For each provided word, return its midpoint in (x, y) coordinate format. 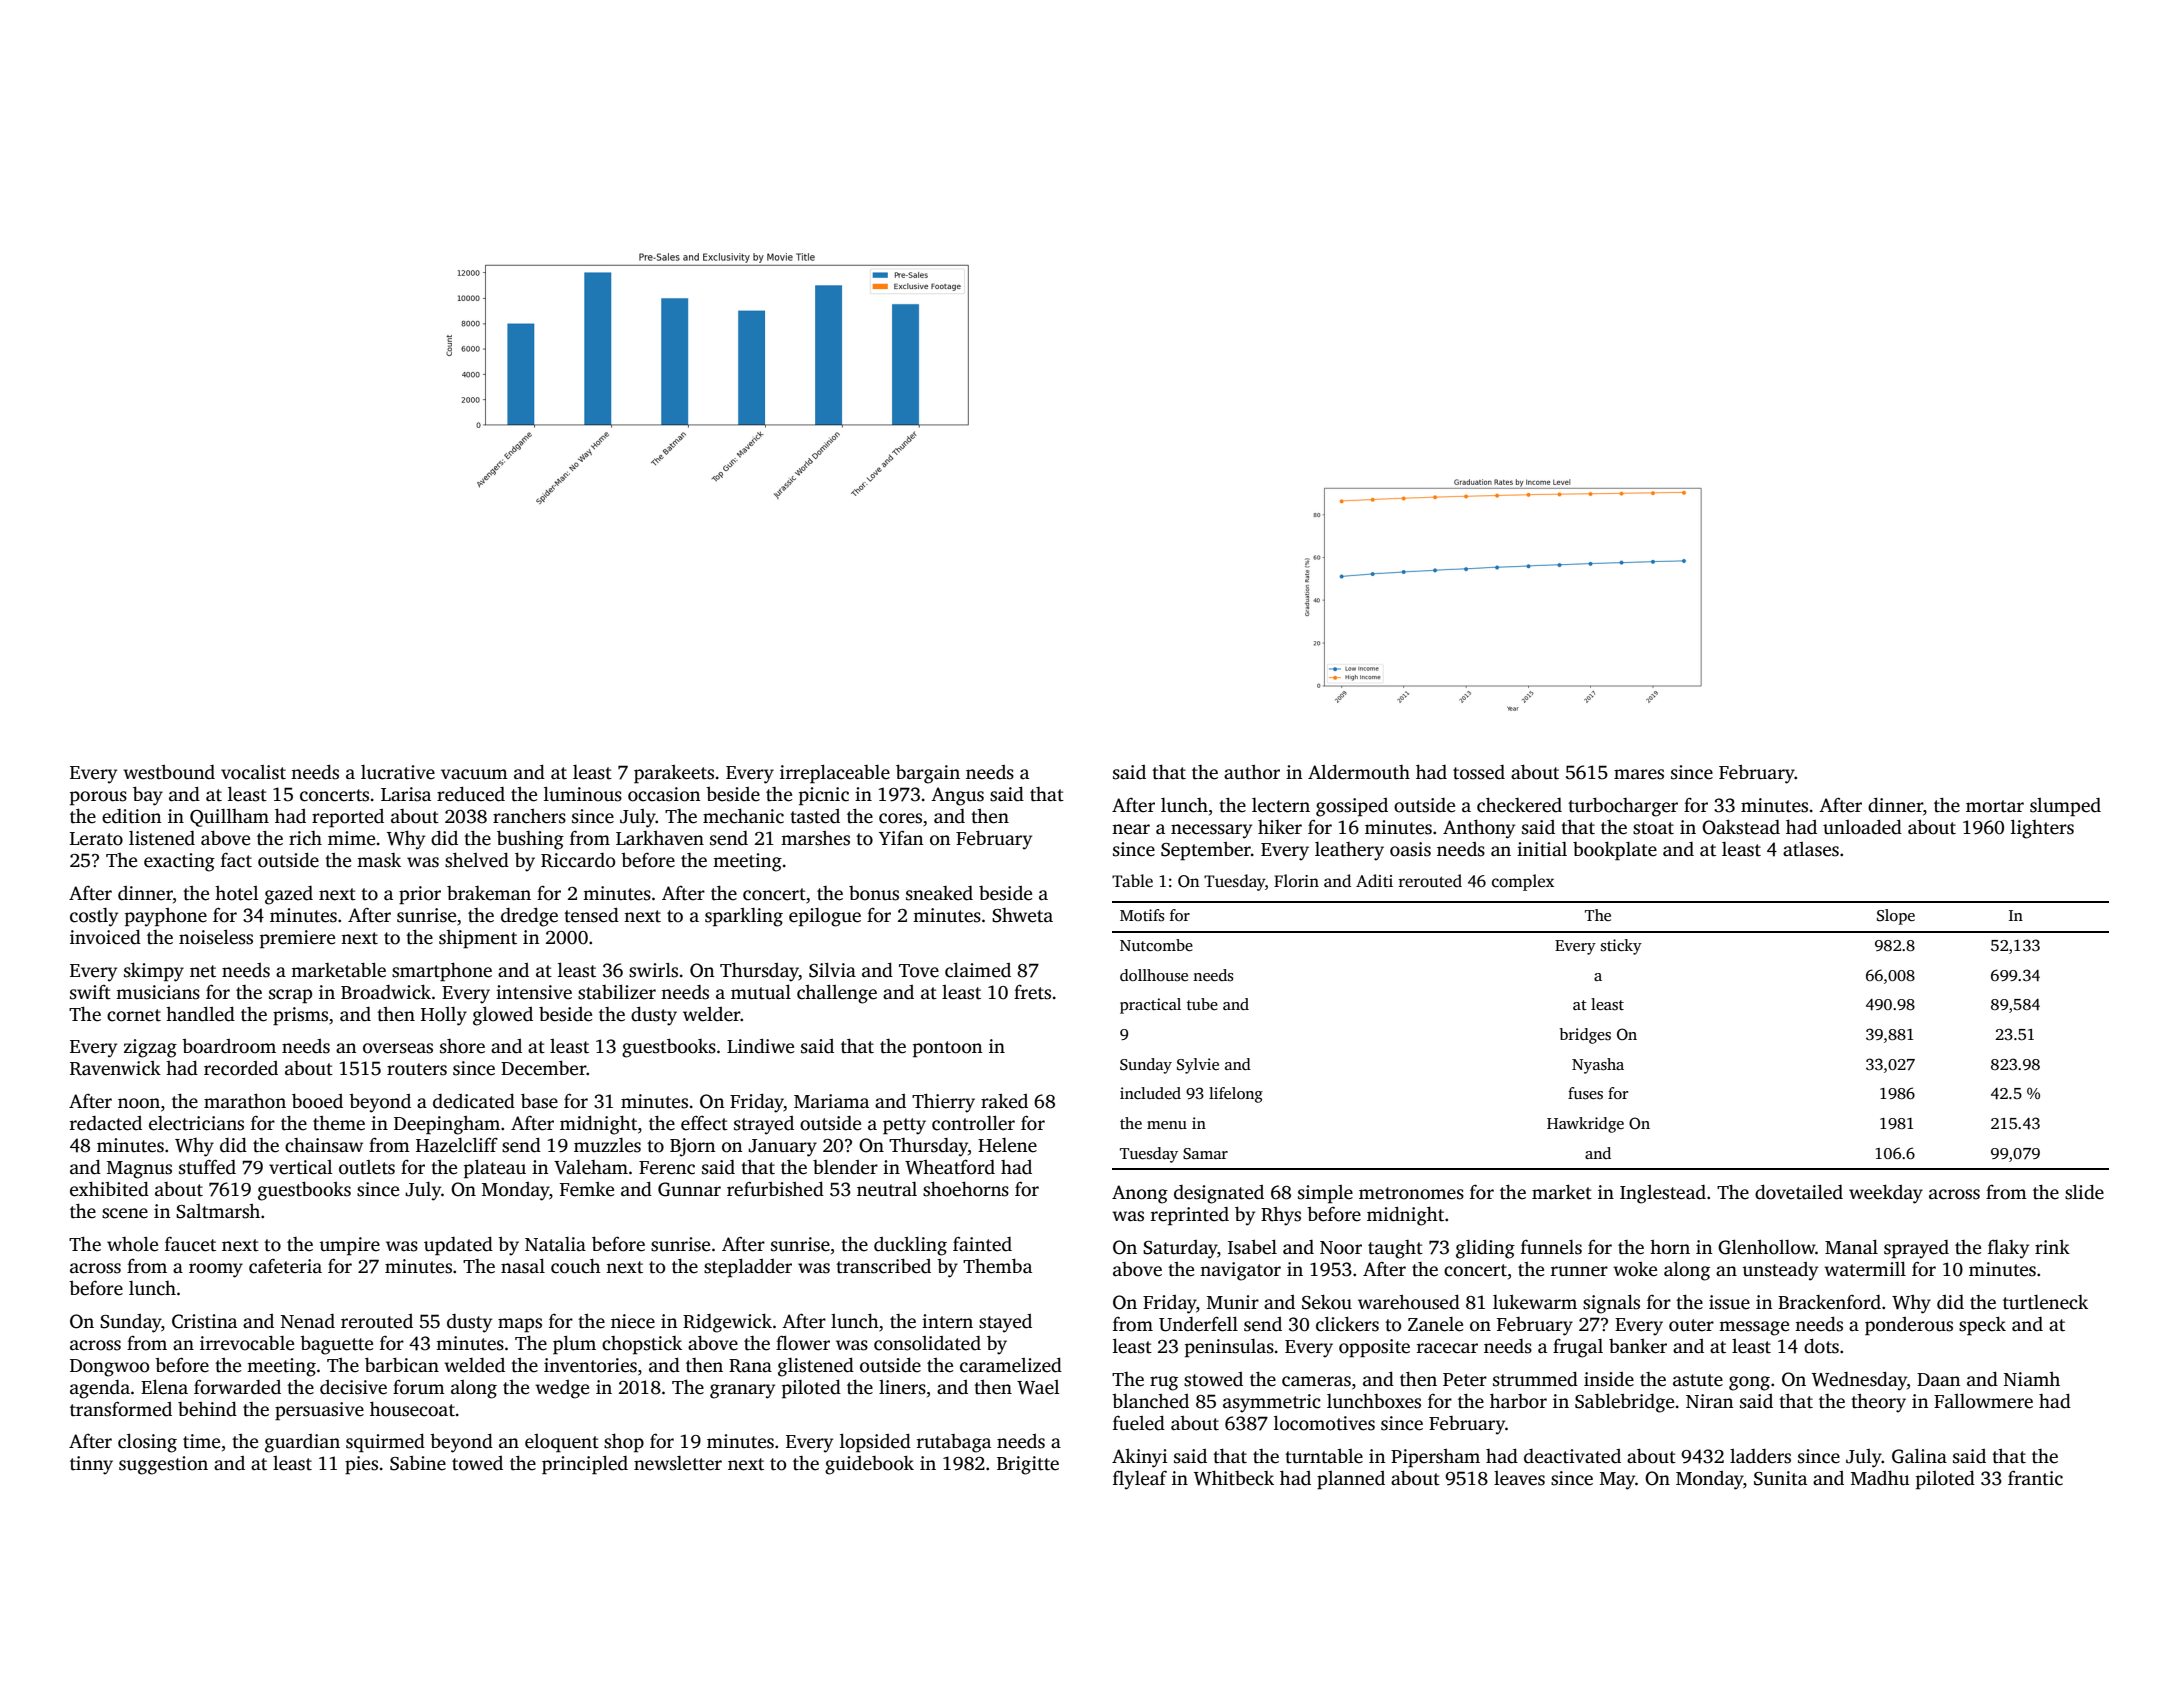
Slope (1896, 917)
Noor (1341, 1248)
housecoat (412, 1409)
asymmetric (1272, 1403)
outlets (367, 1167)
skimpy (154, 972)
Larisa (406, 794)
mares (1639, 774)
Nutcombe (1156, 945)
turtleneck (2045, 1302)
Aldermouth (1359, 772)
